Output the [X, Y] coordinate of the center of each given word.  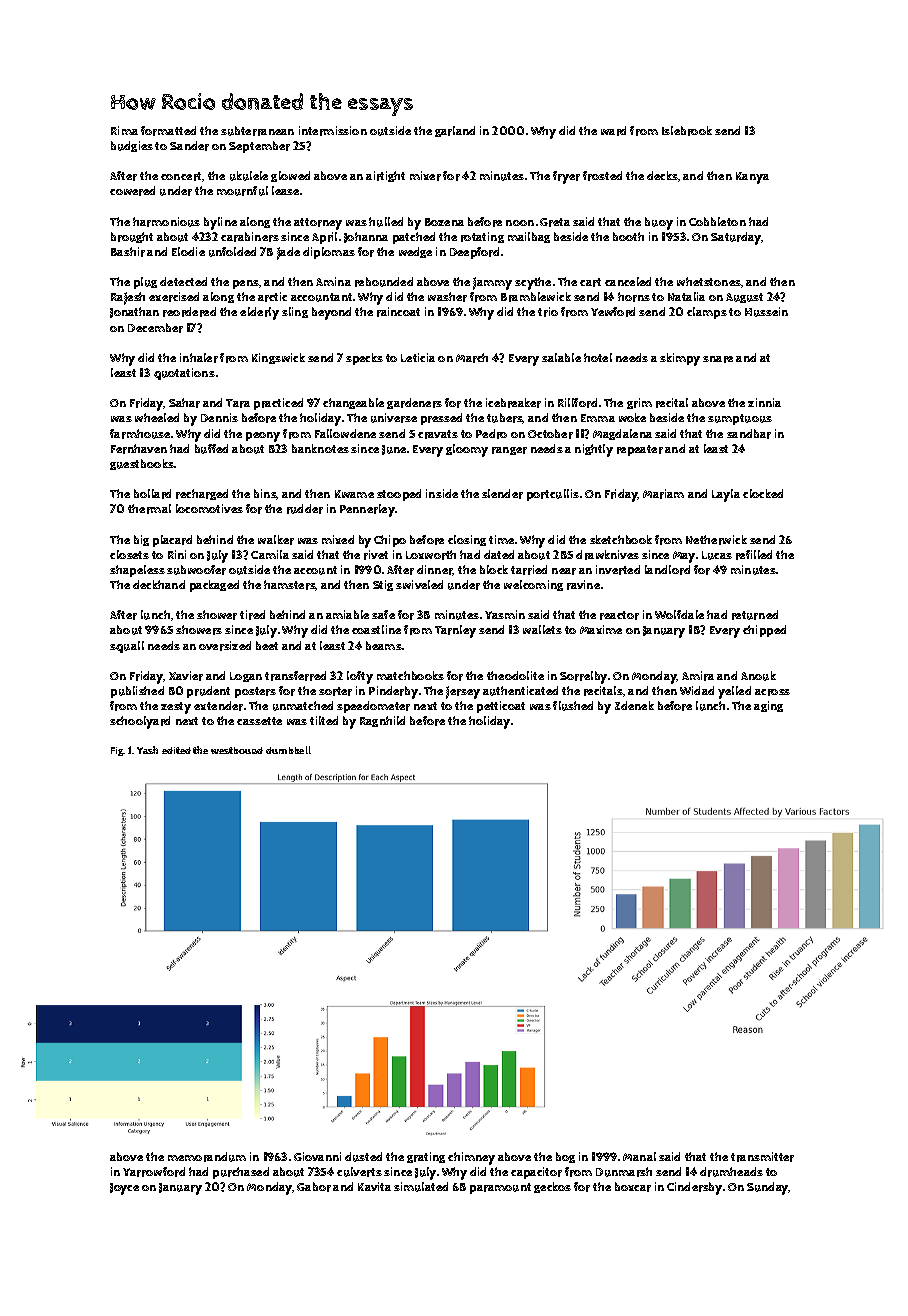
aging [768, 706]
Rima [124, 130]
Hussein [766, 312]
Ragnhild [382, 721]
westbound [237, 750]
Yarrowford [154, 1172]
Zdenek [634, 705]
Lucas [717, 555]
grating [426, 1157]
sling [295, 312]
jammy [492, 283]
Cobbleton [717, 221]
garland [455, 131]
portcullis [553, 495]
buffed [211, 449]
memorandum [207, 1157]
